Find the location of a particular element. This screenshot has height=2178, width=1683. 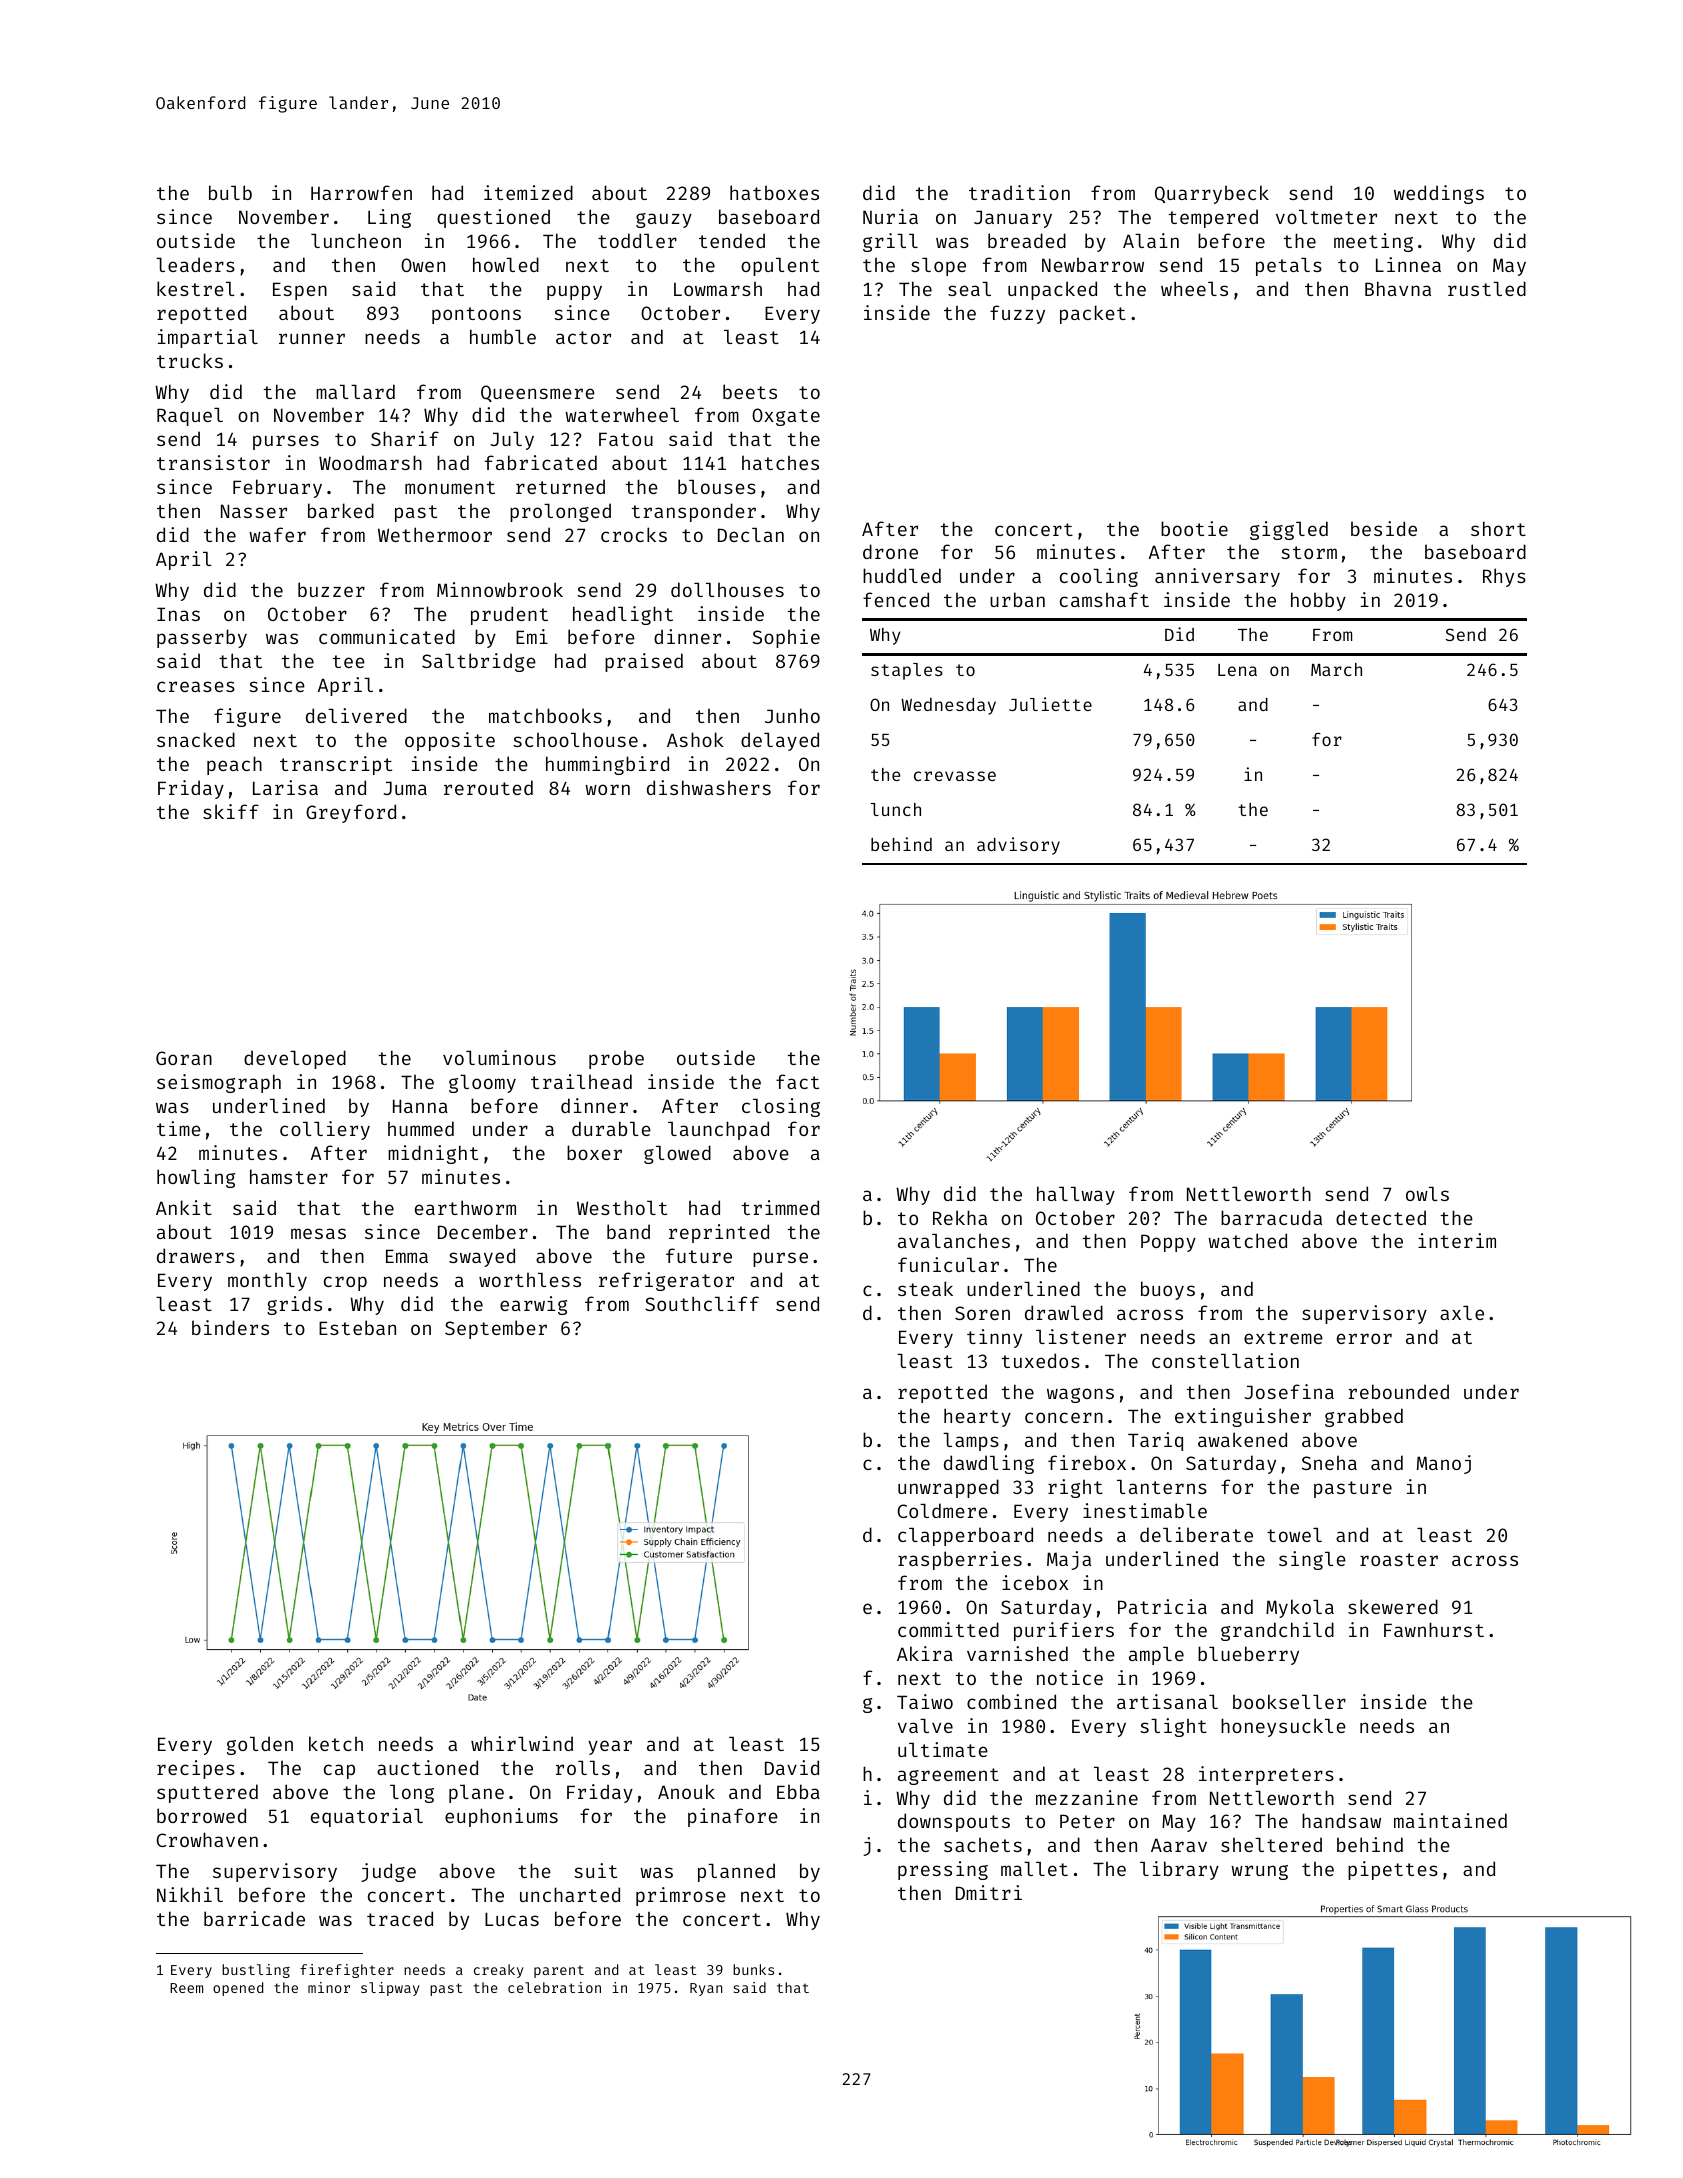

slope is located at coordinates (938, 267).
